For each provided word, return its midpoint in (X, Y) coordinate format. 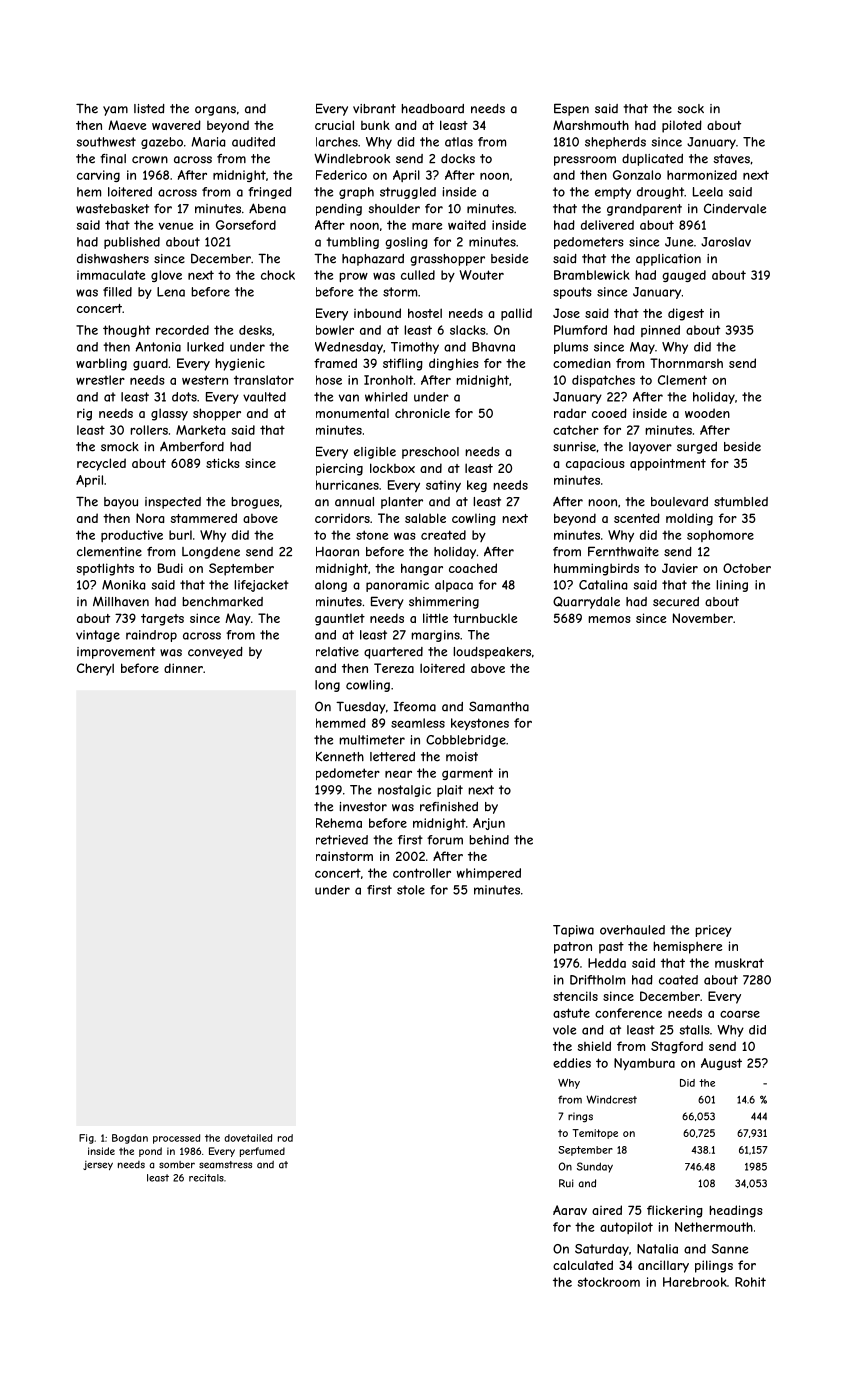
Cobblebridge (466, 741)
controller (422, 873)
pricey (713, 931)
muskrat (739, 963)
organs (215, 111)
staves (731, 159)
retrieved (342, 840)
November (703, 618)
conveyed (215, 653)
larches (337, 142)
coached (473, 568)
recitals (206, 1178)
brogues (255, 503)
